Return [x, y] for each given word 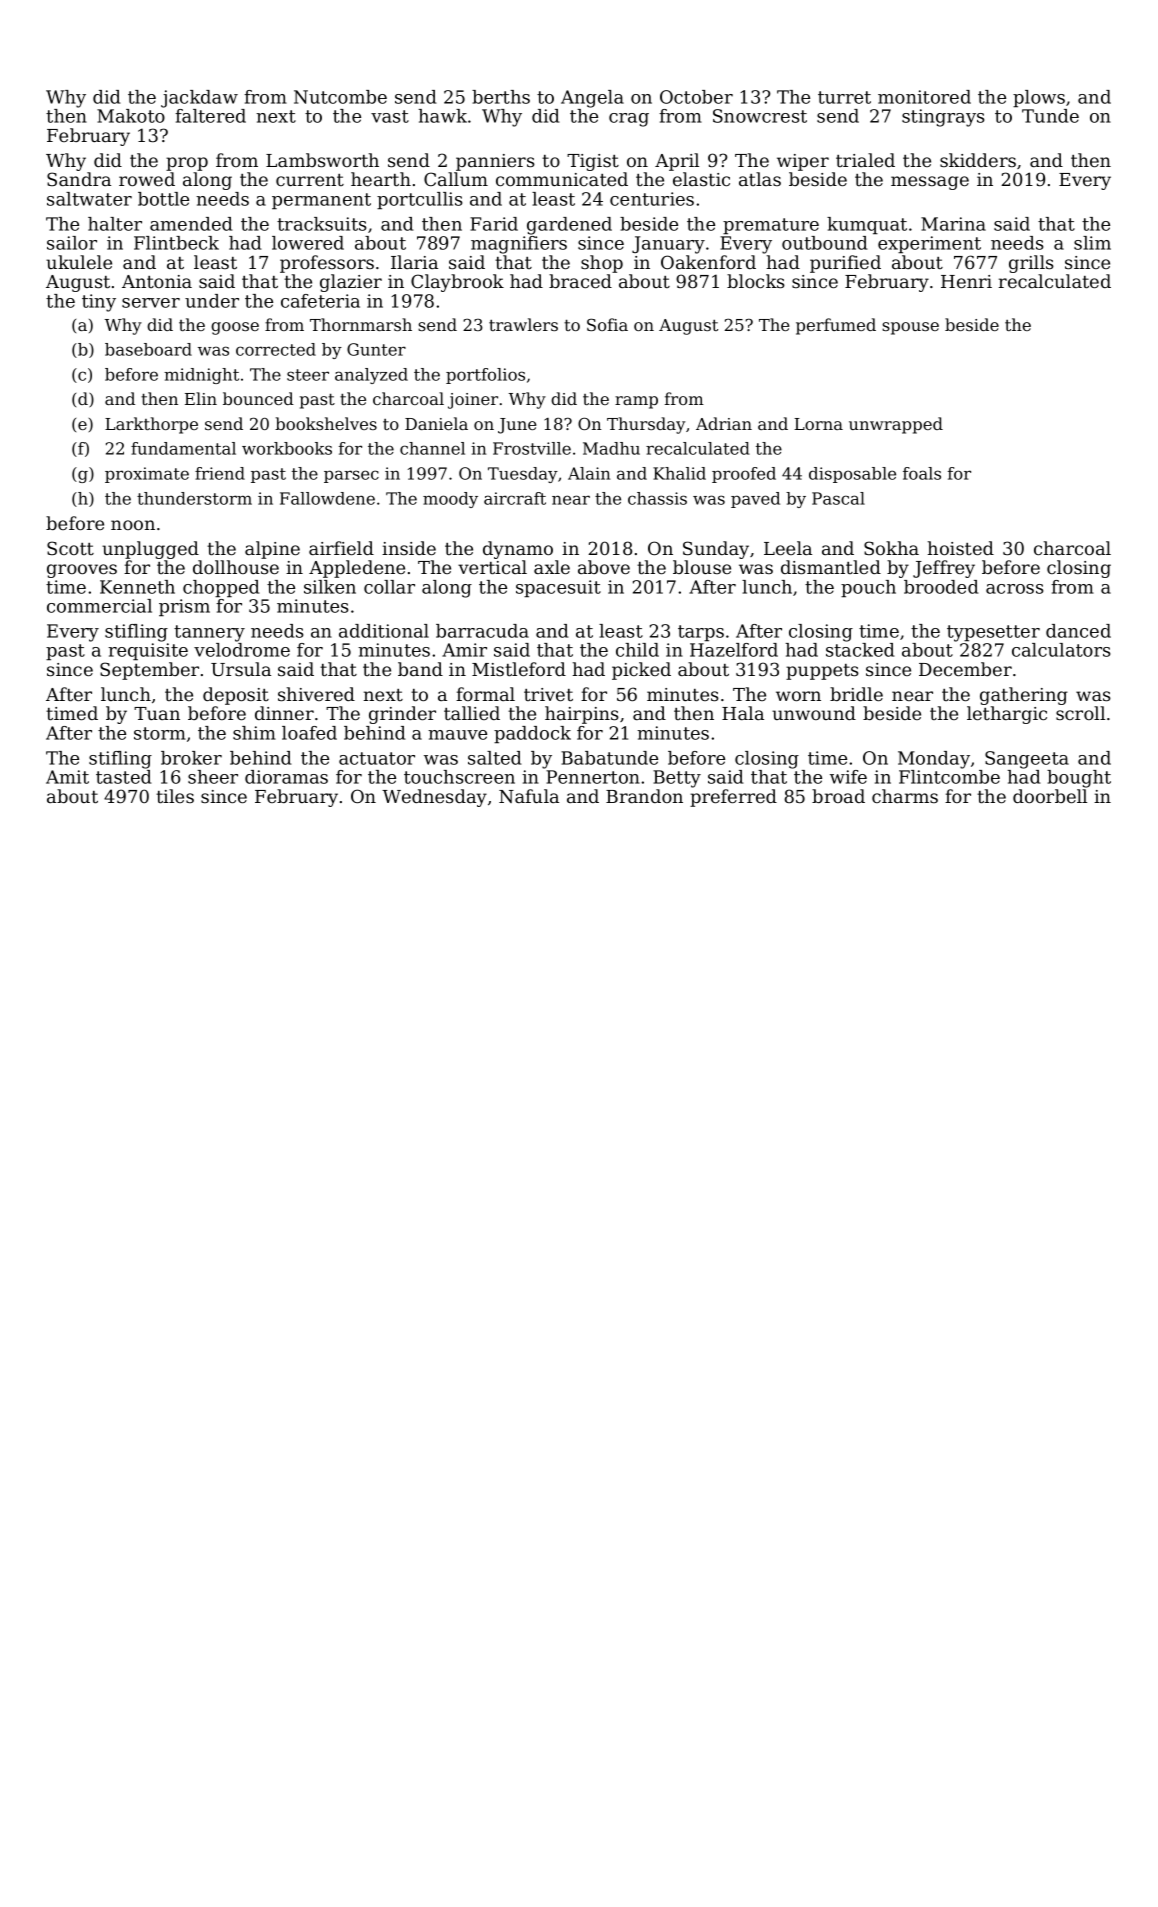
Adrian [724, 423]
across [1015, 589]
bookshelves [326, 423]
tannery [209, 633]
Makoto [131, 116]
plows [1039, 98]
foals [922, 473]
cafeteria [320, 301]
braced [580, 281]
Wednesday [434, 798]
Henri [966, 281]
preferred [733, 798]
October [696, 97]
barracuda [482, 631]
